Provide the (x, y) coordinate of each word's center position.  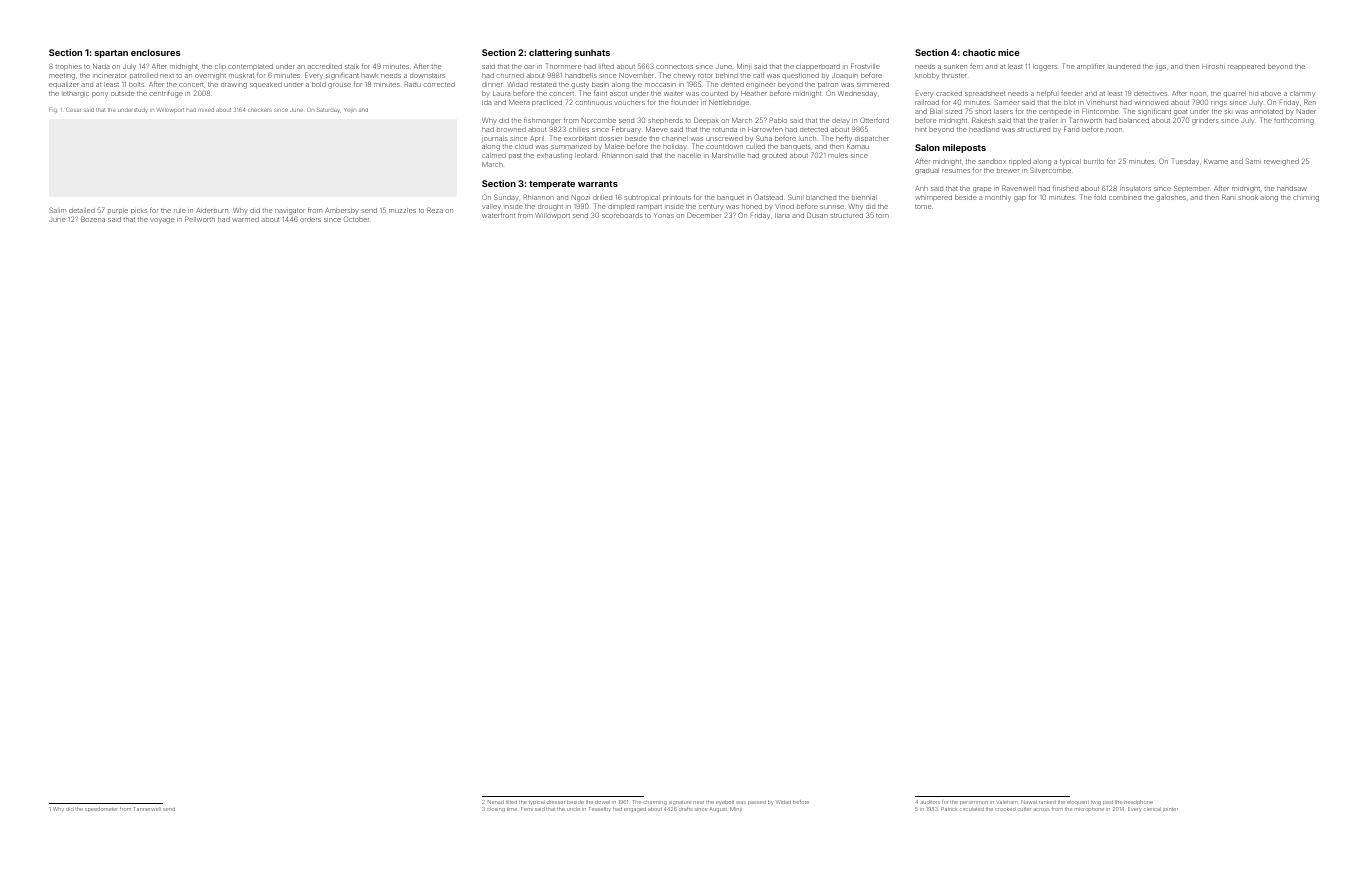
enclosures (156, 52)
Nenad (496, 802)
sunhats (592, 52)
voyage (162, 221)
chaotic (979, 52)
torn (882, 215)
